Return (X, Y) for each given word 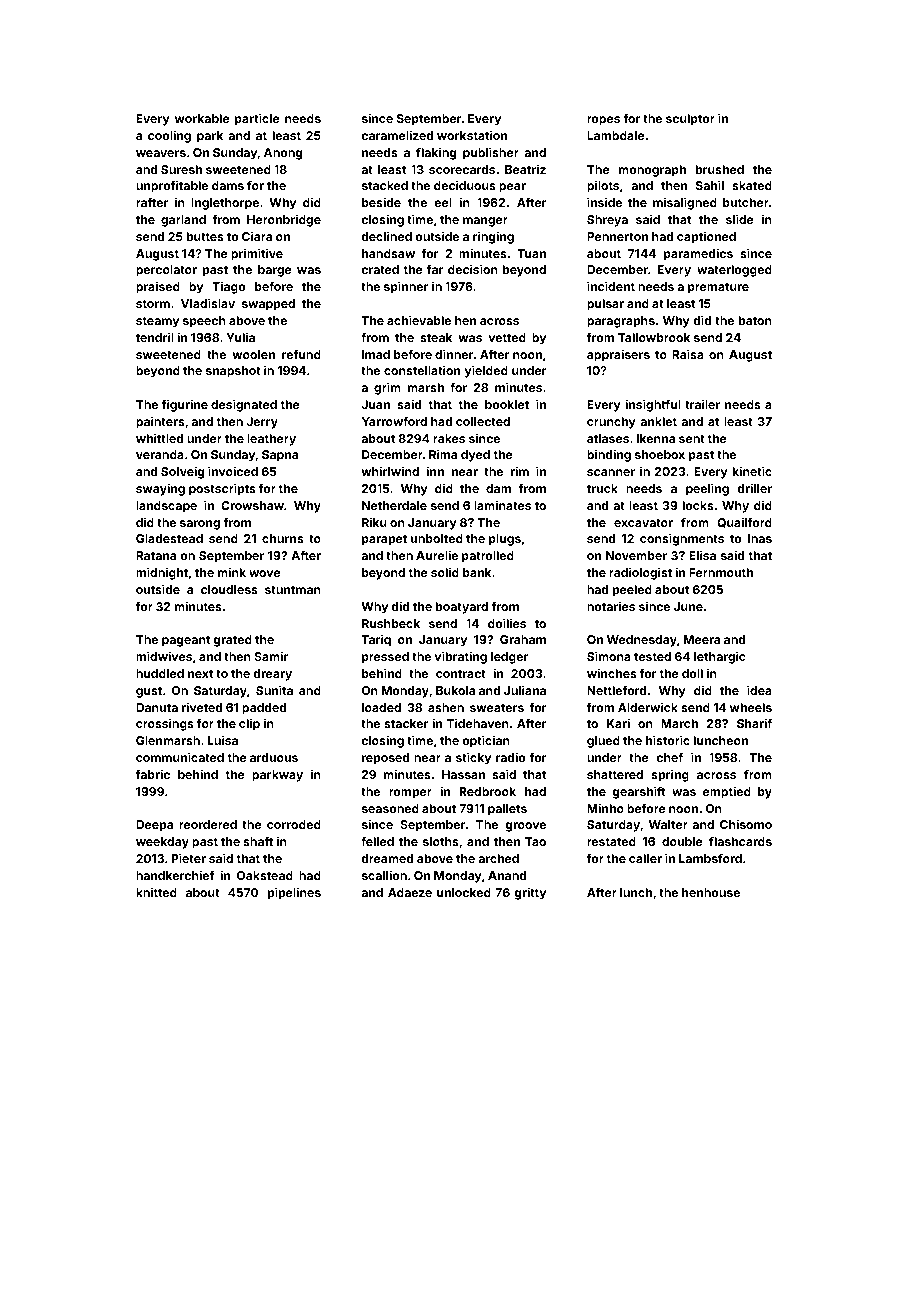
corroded (294, 824)
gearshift (639, 792)
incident (611, 286)
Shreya (607, 221)
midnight (162, 573)
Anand (507, 875)
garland (183, 221)
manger (485, 222)
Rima (443, 454)
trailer (702, 404)
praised (158, 288)
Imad (376, 354)
